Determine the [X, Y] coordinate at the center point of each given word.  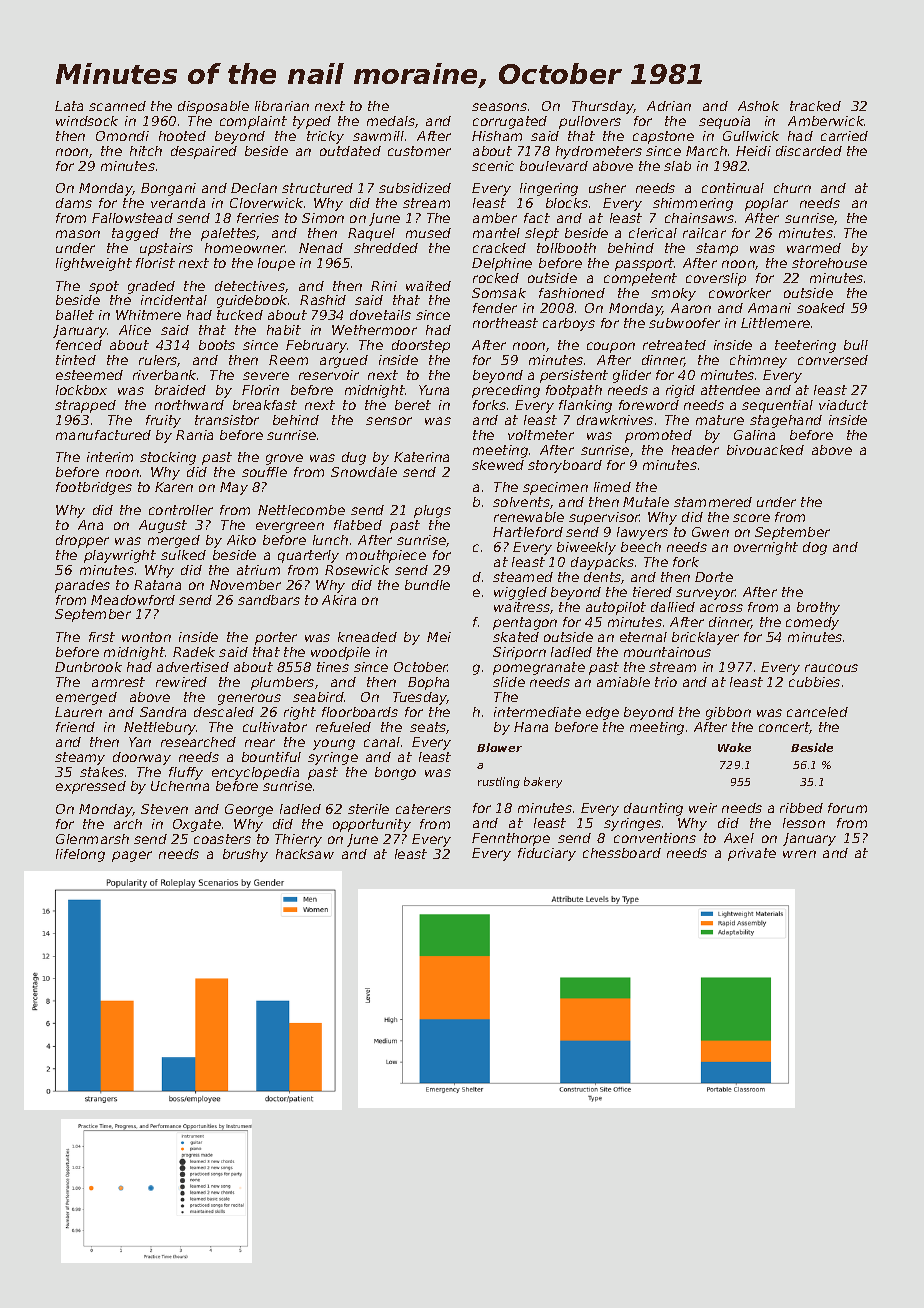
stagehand [786, 421]
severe [266, 376]
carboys [569, 324]
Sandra [163, 712]
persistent [574, 376]
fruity [163, 421]
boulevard [554, 166]
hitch [146, 151]
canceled [817, 712]
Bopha [428, 683]
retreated [674, 345]
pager [132, 856]
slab [677, 166]
